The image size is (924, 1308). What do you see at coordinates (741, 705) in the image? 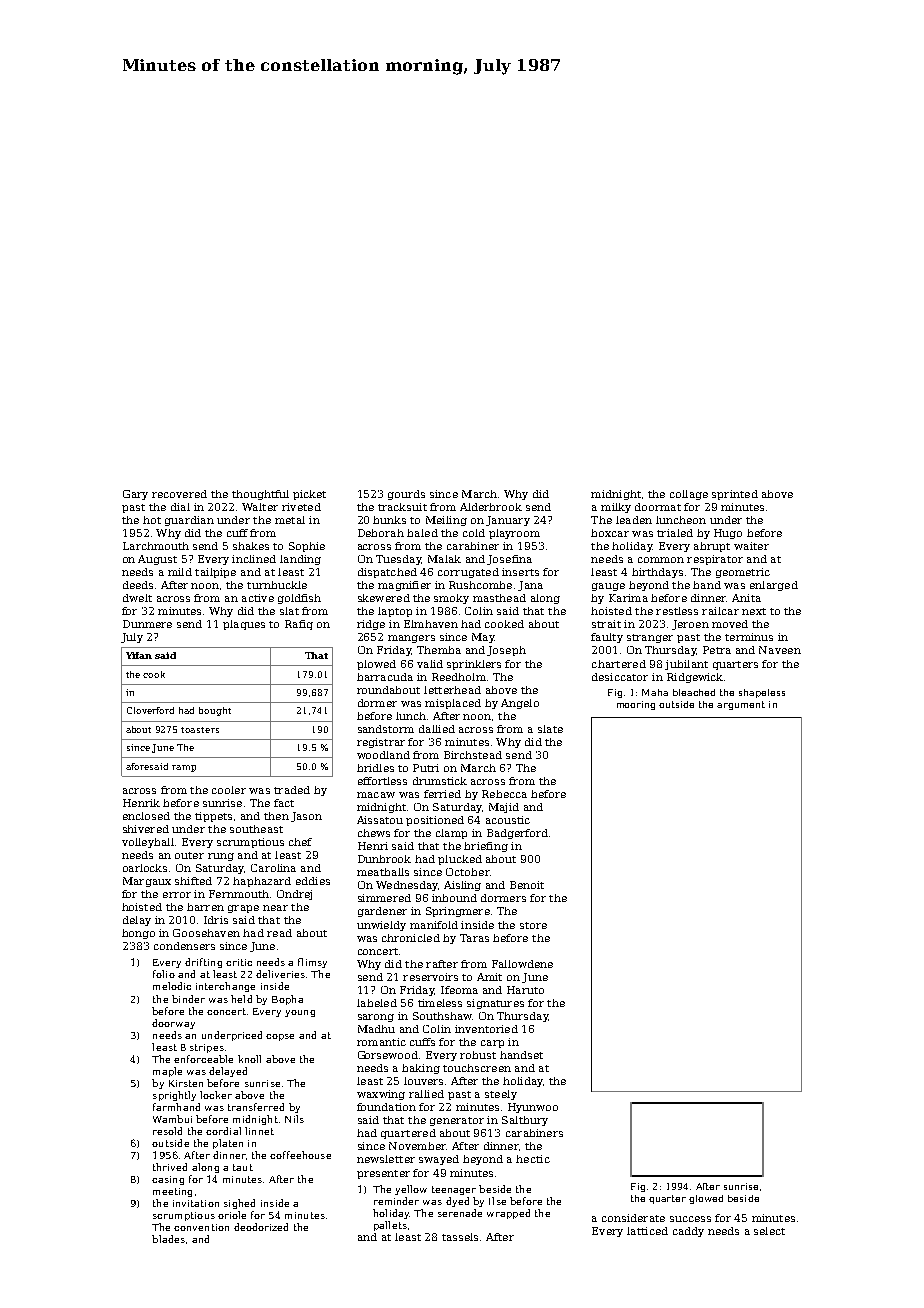
I see `argument` at bounding box center [741, 705].
